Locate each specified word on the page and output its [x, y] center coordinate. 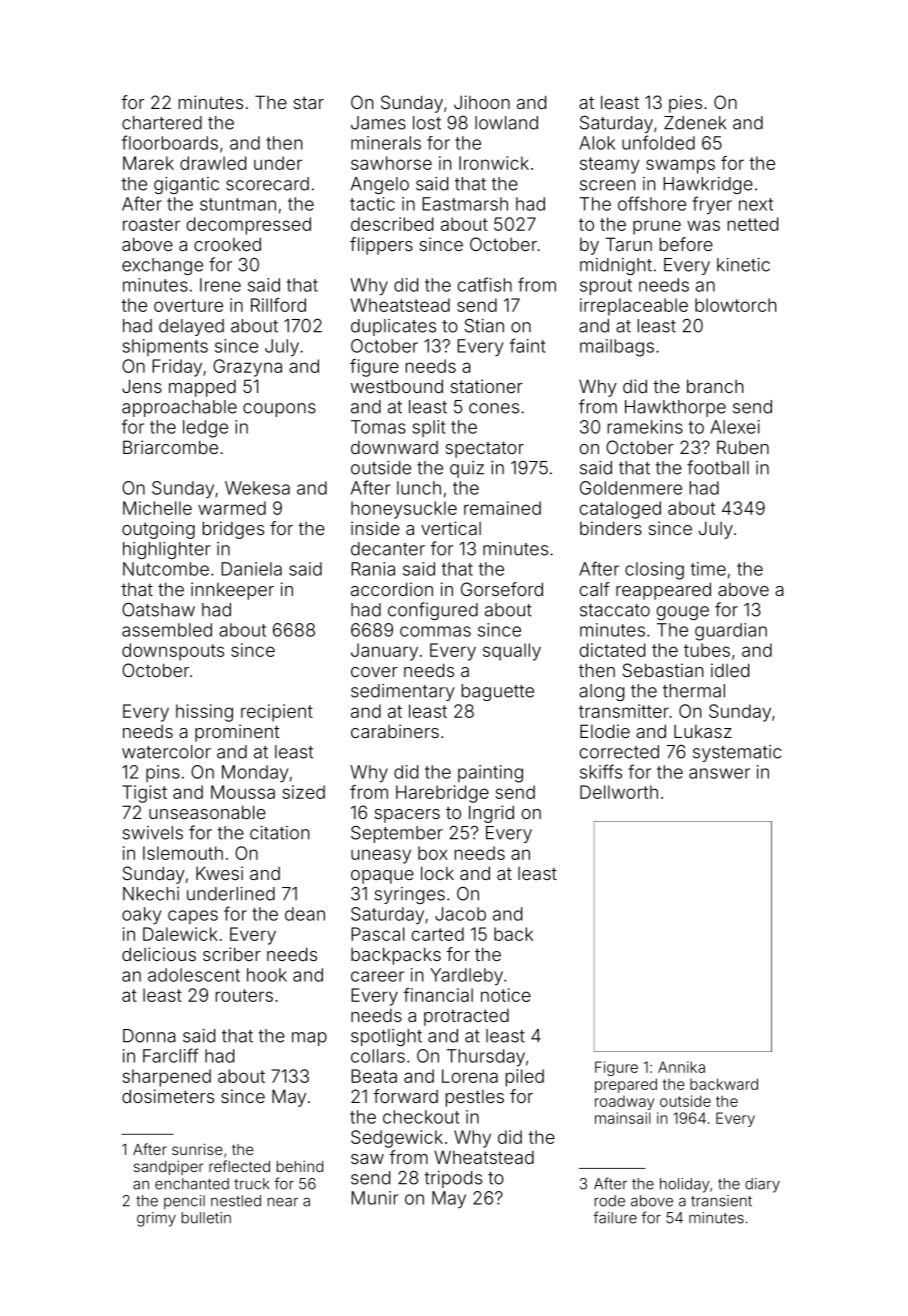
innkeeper [232, 591]
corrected [619, 752]
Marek [148, 163]
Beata [374, 1076]
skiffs [601, 771]
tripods [453, 1179]
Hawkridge [708, 185]
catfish [485, 284]
